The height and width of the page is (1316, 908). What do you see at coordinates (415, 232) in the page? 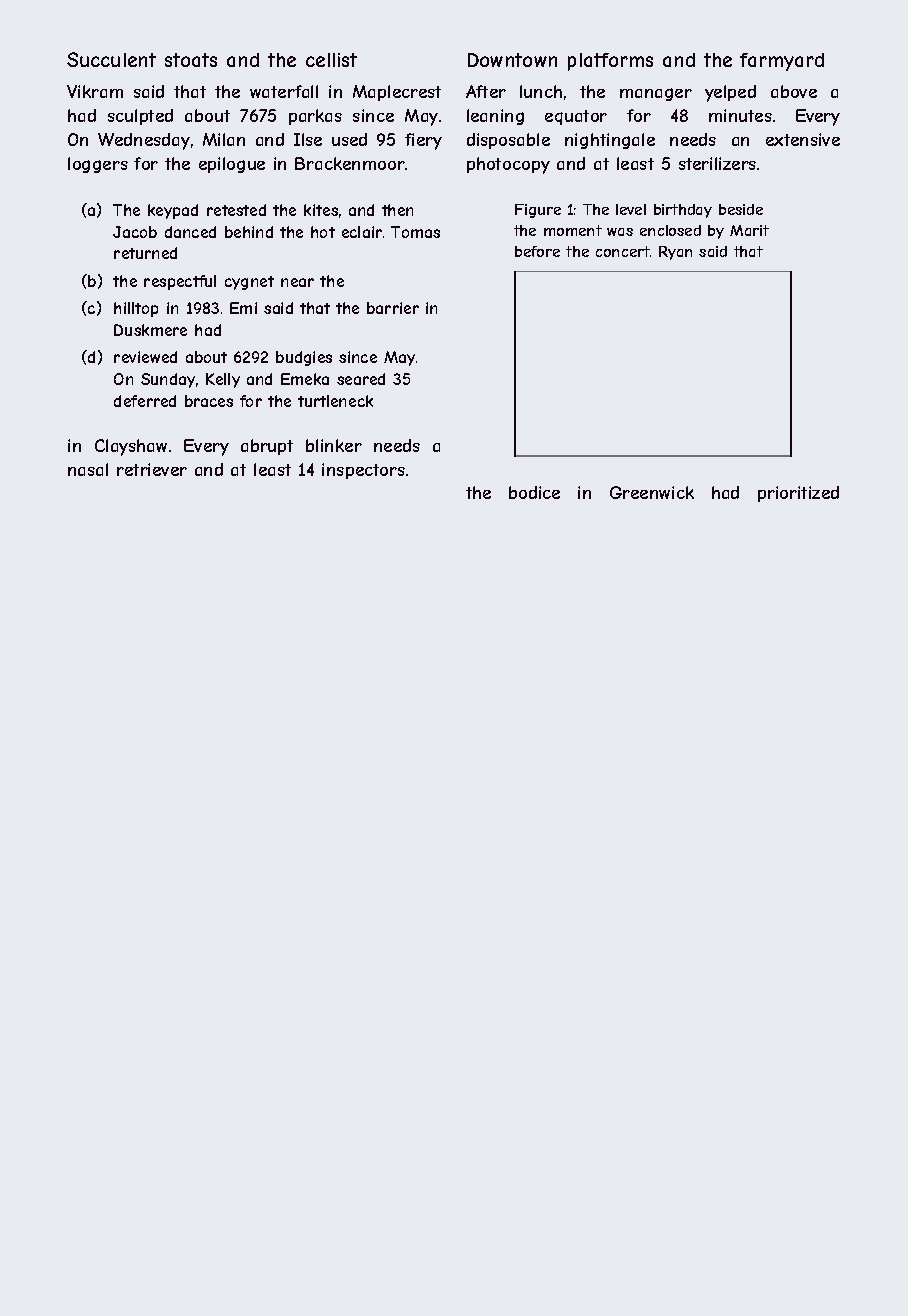
I see `Tomas` at bounding box center [415, 232].
